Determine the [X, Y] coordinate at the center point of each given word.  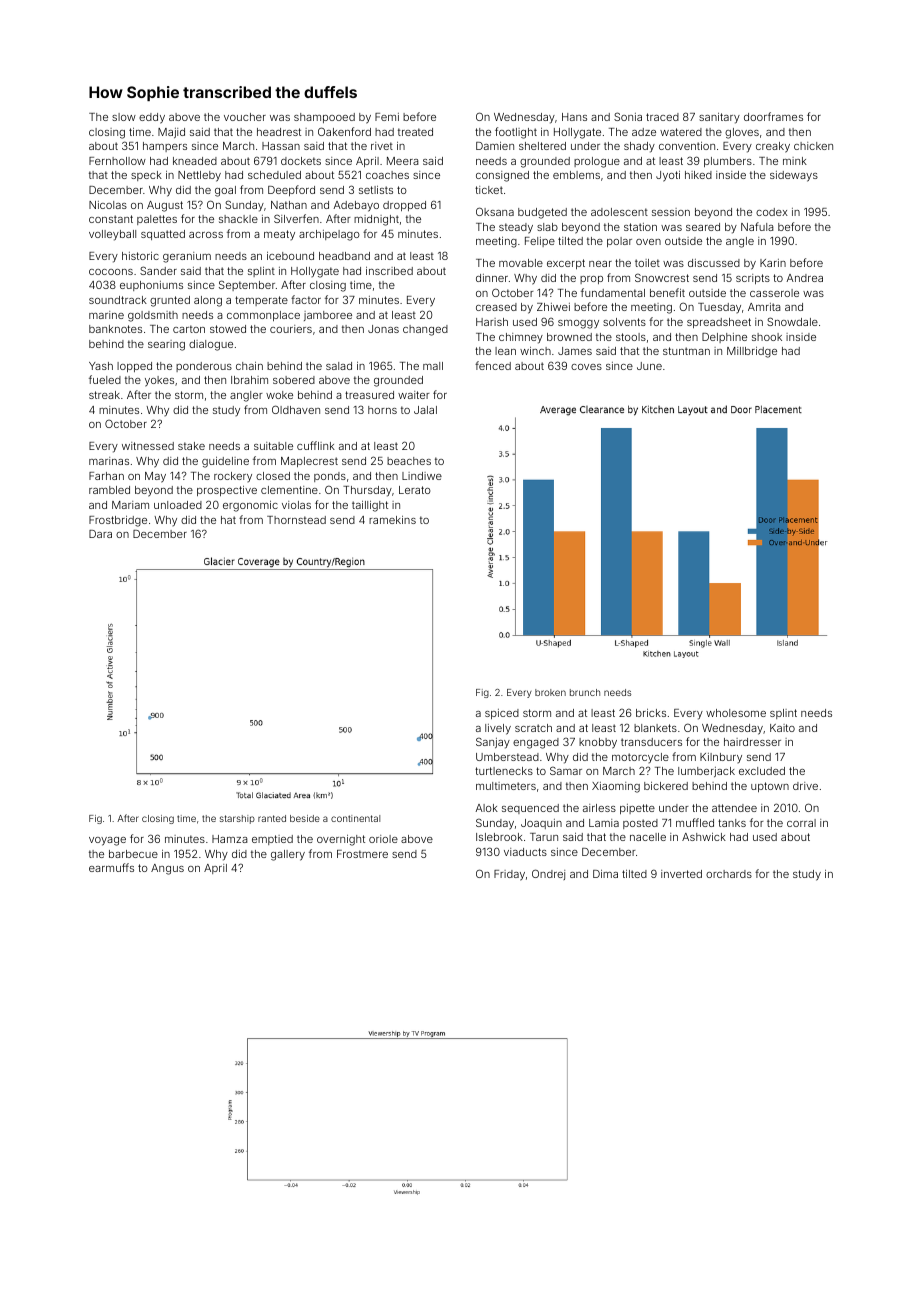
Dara [100, 534]
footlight [516, 133]
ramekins [392, 520]
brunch [585, 692]
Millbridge [752, 352]
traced [662, 117]
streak [104, 395]
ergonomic [250, 506]
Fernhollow [117, 161]
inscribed [389, 271]
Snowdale [792, 321]
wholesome [736, 713]
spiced [502, 714]
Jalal [425, 410]
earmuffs [111, 867]
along [208, 301]
